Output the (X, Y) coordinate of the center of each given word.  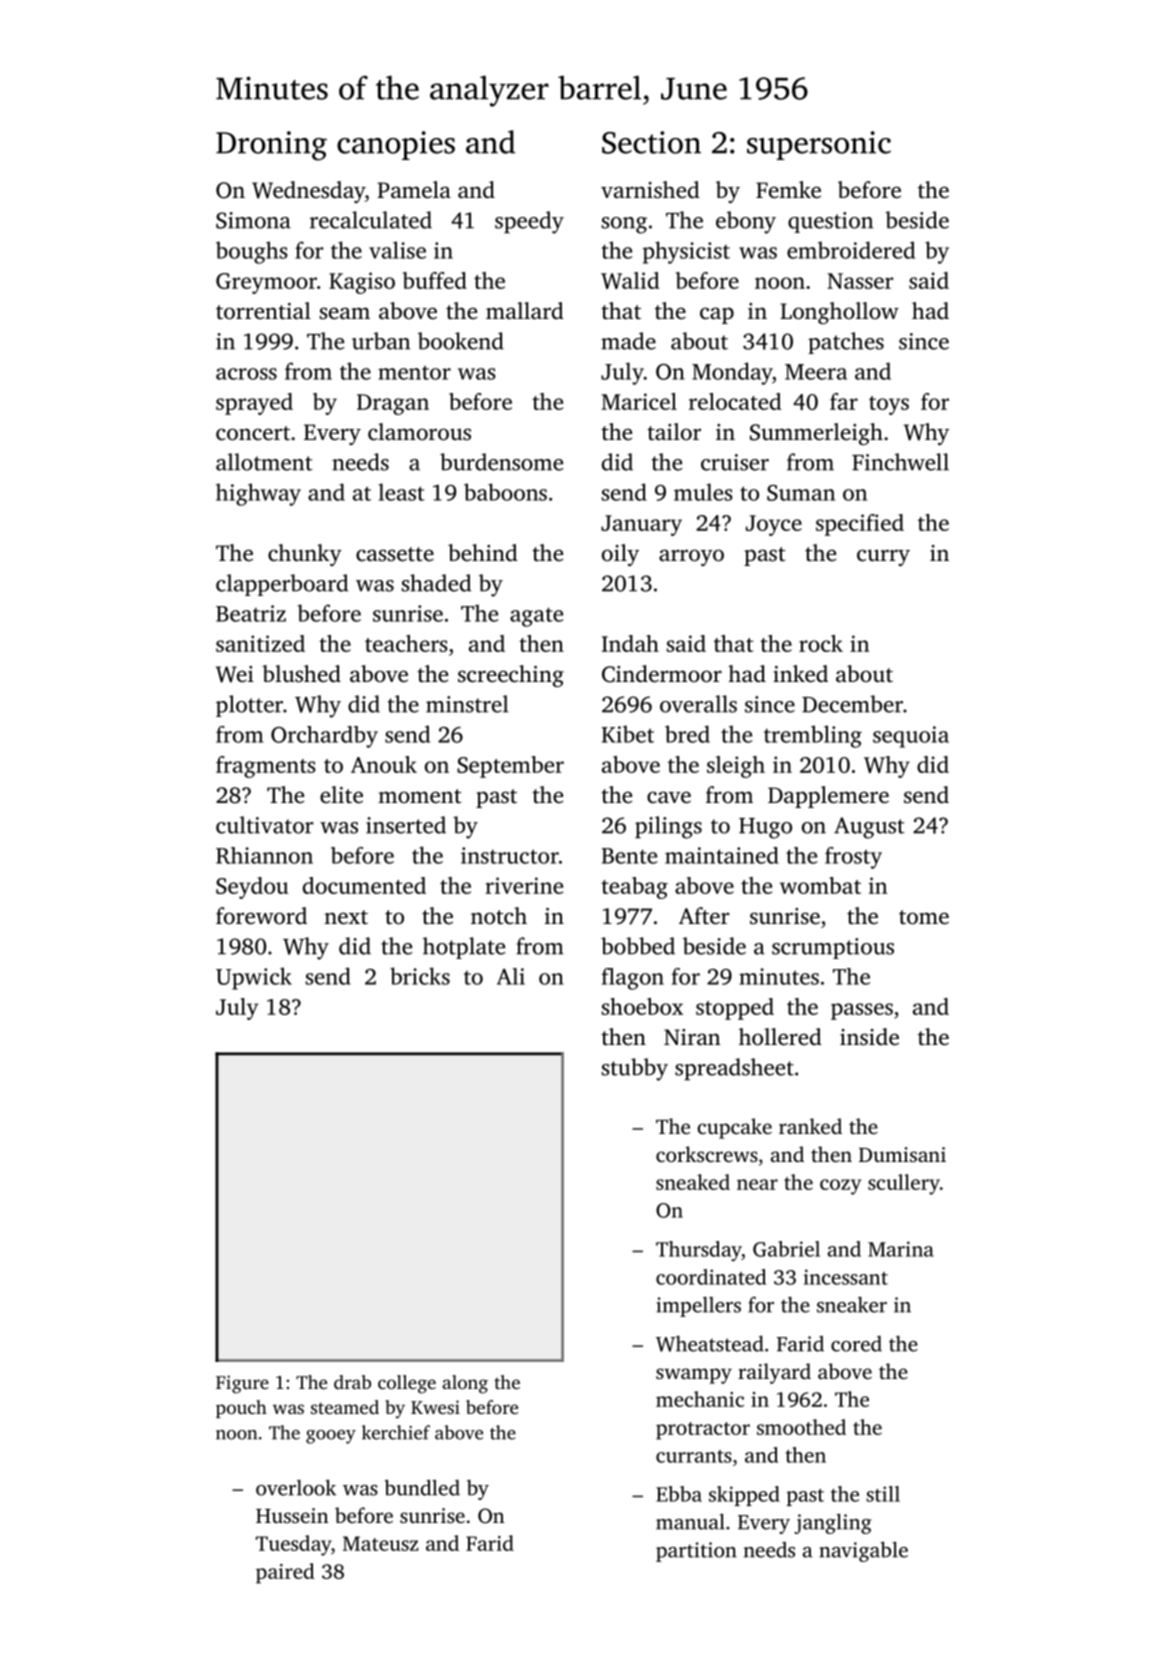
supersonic (819, 145)
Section (651, 142)
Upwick (254, 978)
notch (499, 916)
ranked (810, 1126)
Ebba (679, 1494)
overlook (296, 1487)
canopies (396, 145)
